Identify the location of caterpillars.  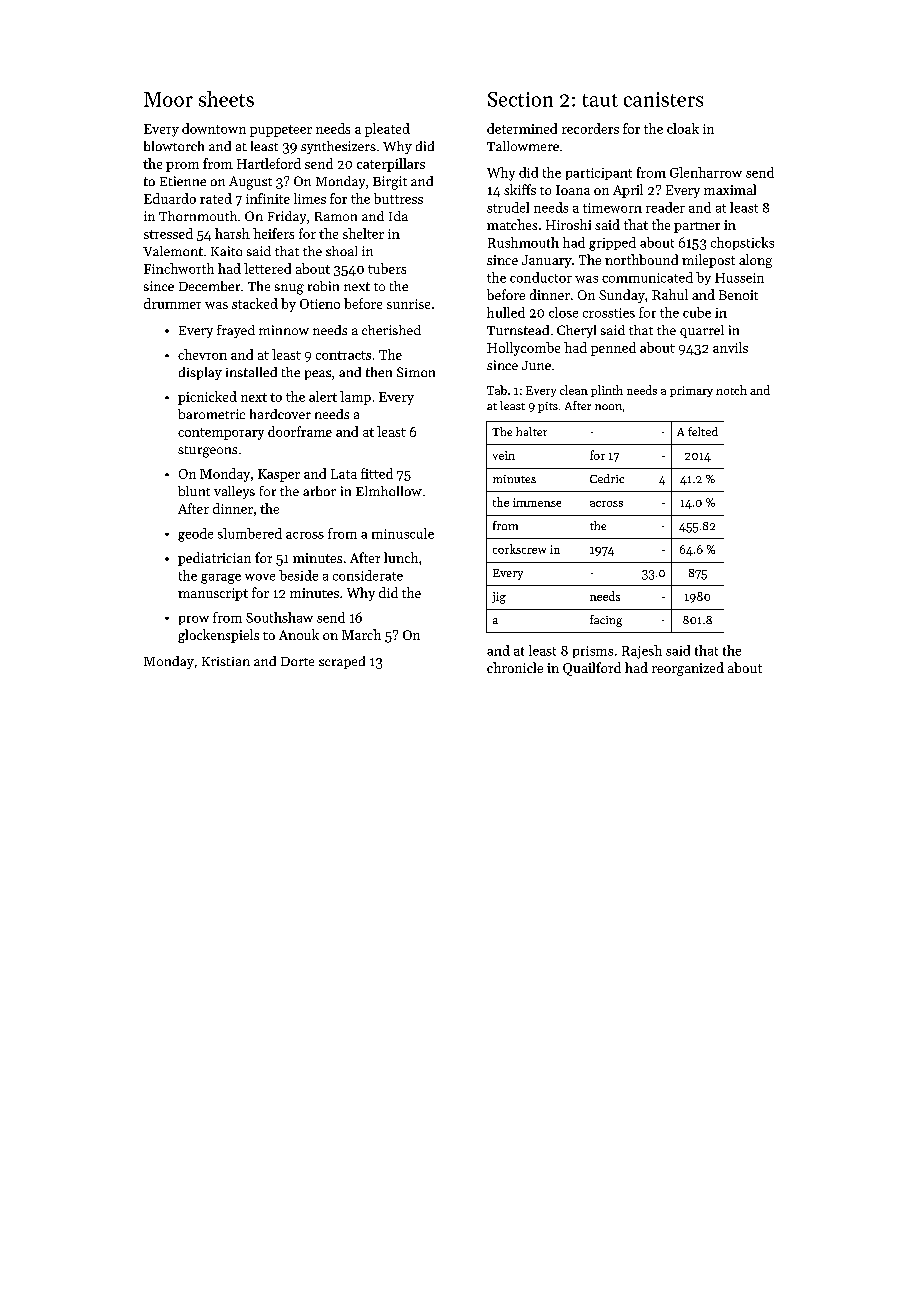
(391, 165).
